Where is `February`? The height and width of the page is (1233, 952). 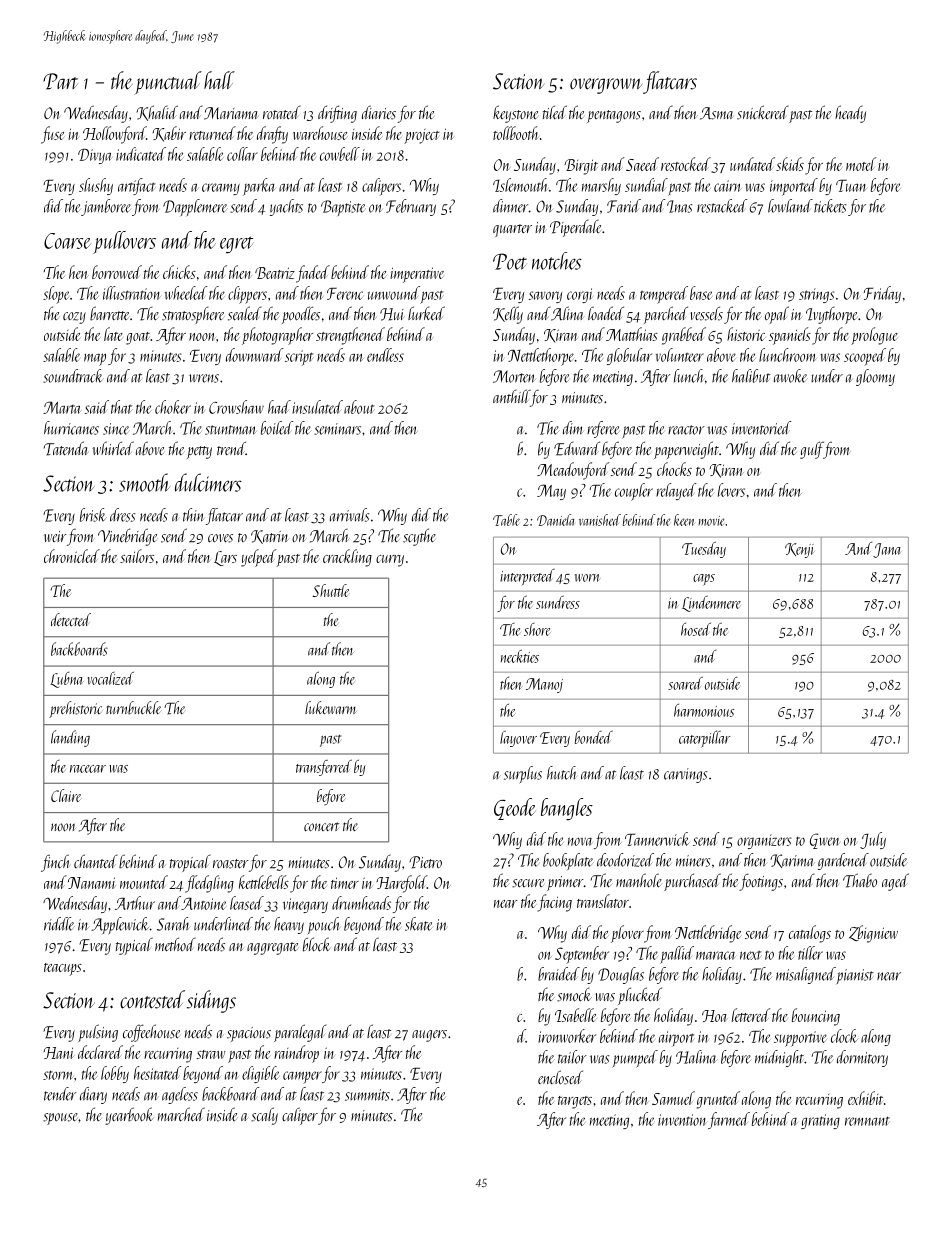 February is located at coordinates (411, 207).
